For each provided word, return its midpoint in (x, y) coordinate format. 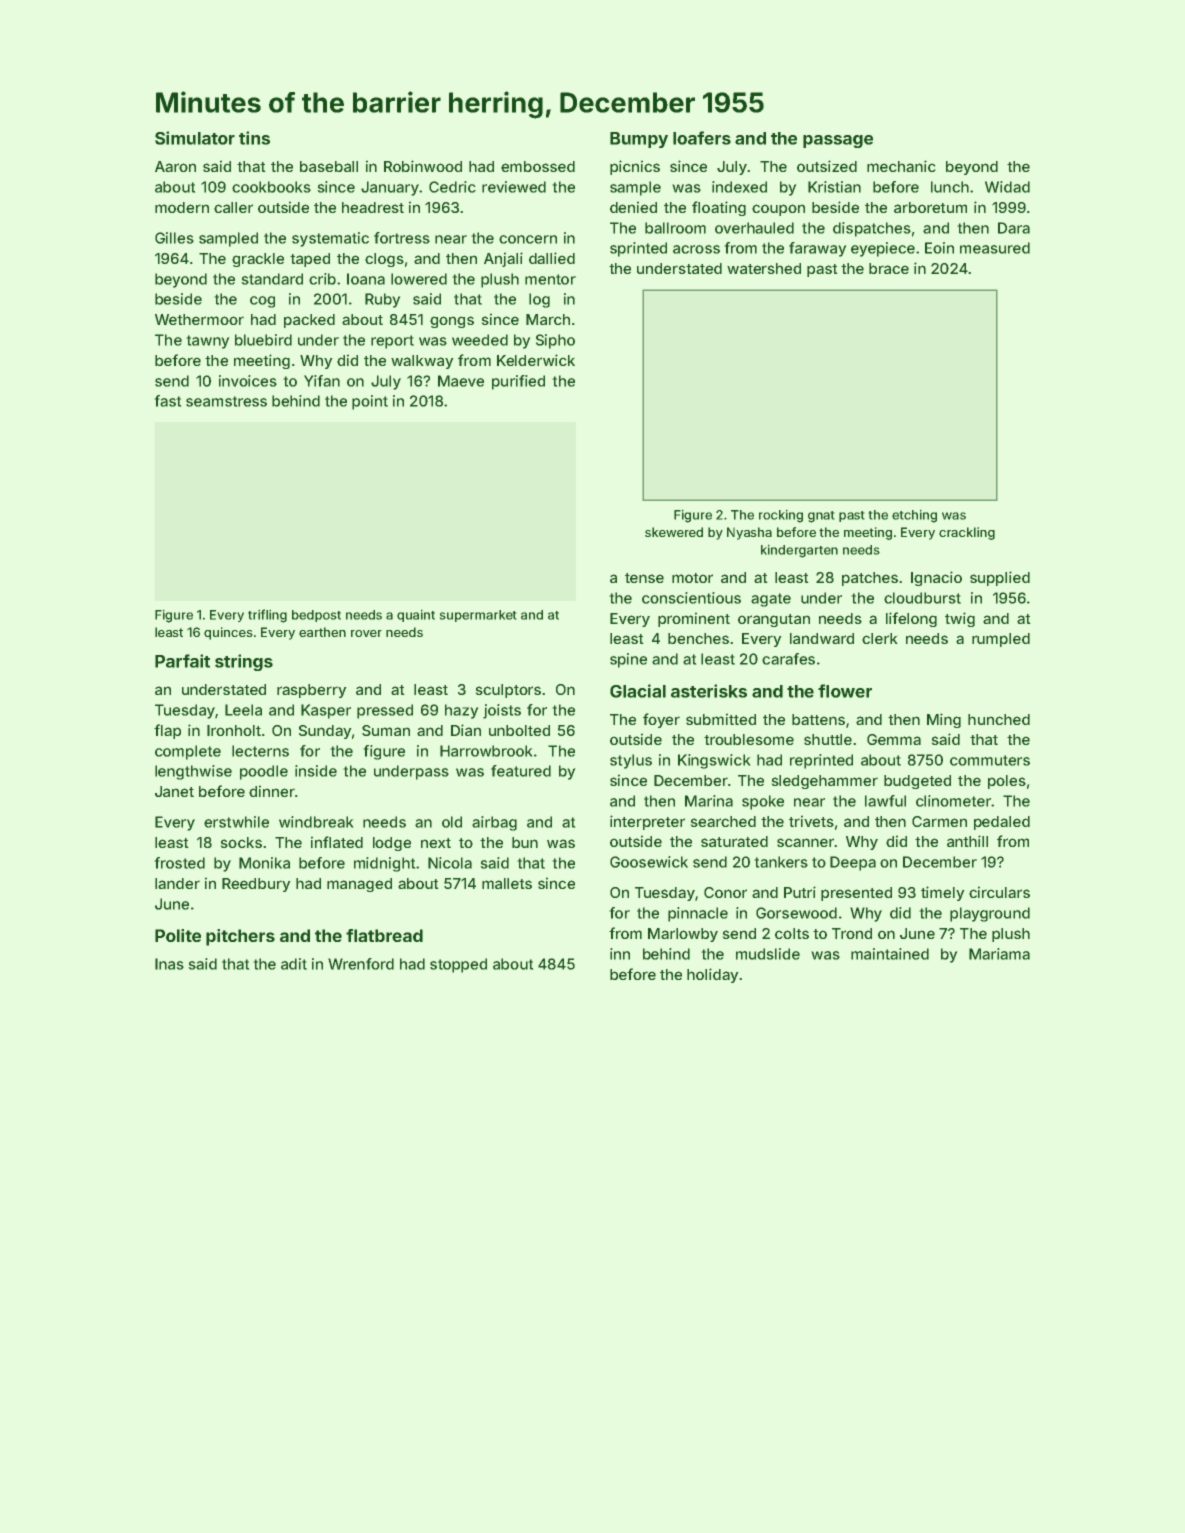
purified (518, 382)
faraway (818, 249)
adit (294, 964)
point (370, 402)
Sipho (555, 341)
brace (889, 268)
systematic (330, 239)
